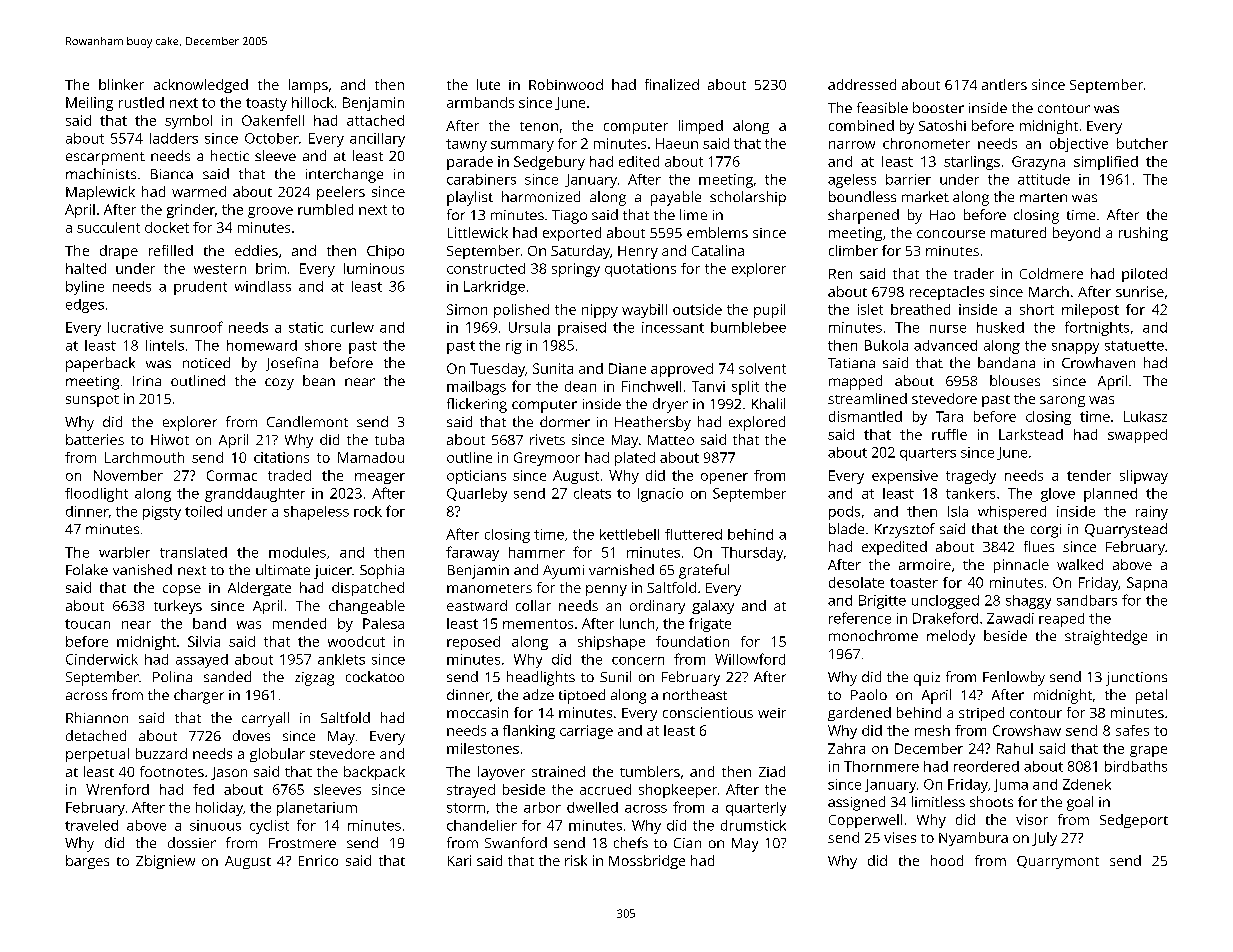 This image has width=1233, height=952. Describe the element at coordinates (105, 158) in the image. I see `escarpment` at that location.
